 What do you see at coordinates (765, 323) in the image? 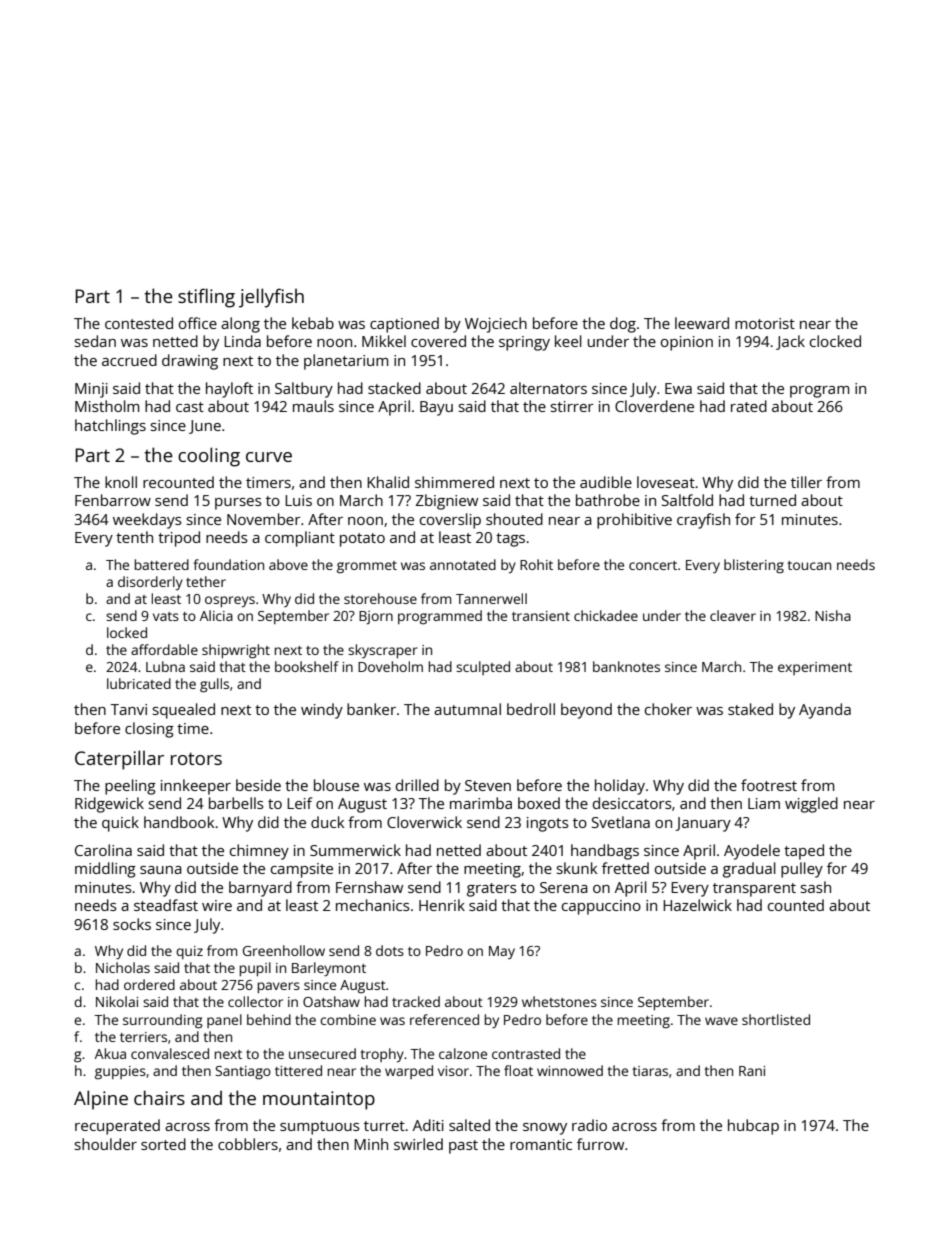
I see `motorist` at bounding box center [765, 323].
